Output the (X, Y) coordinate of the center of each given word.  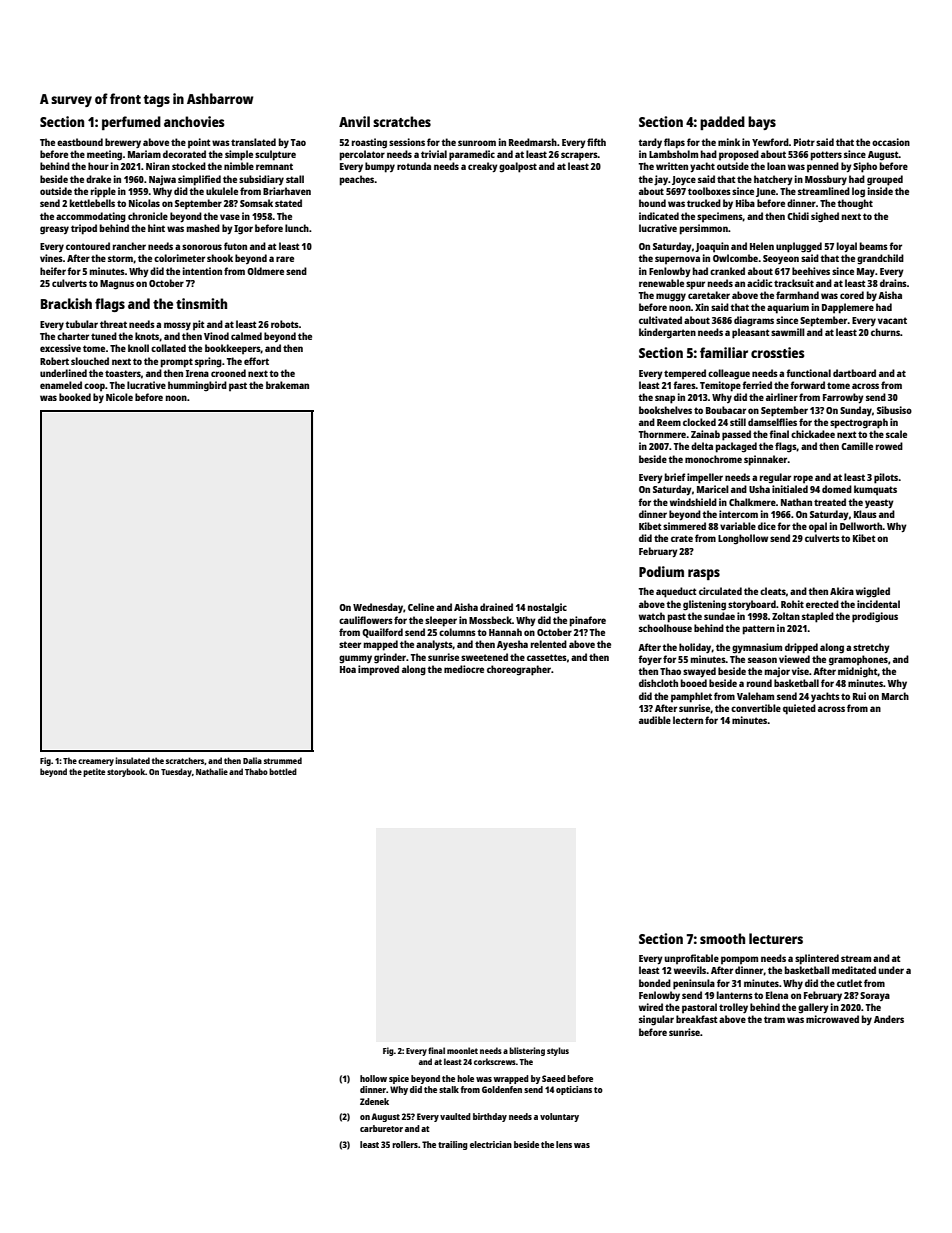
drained (496, 607)
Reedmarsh (533, 142)
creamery (96, 762)
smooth (722, 938)
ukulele (222, 191)
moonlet (462, 1050)
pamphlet (691, 697)
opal (818, 527)
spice (399, 1079)
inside (880, 191)
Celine (421, 607)
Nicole (119, 397)
